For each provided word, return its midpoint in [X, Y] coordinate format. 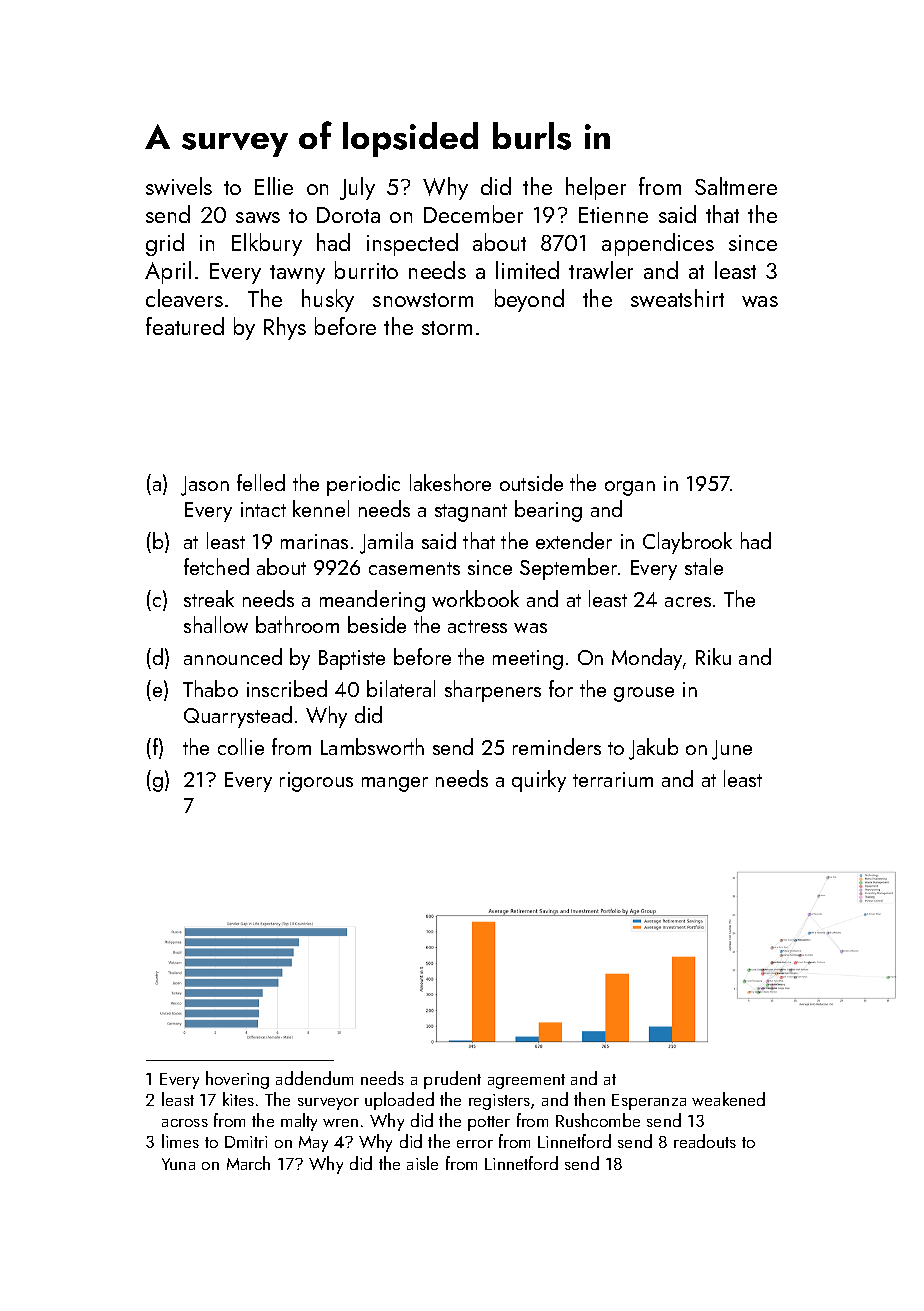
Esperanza [649, 1102]
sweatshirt [677, 298]
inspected [412, 244]
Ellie [274, 186]
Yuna [178, 1164]
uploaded [399, 1101]
